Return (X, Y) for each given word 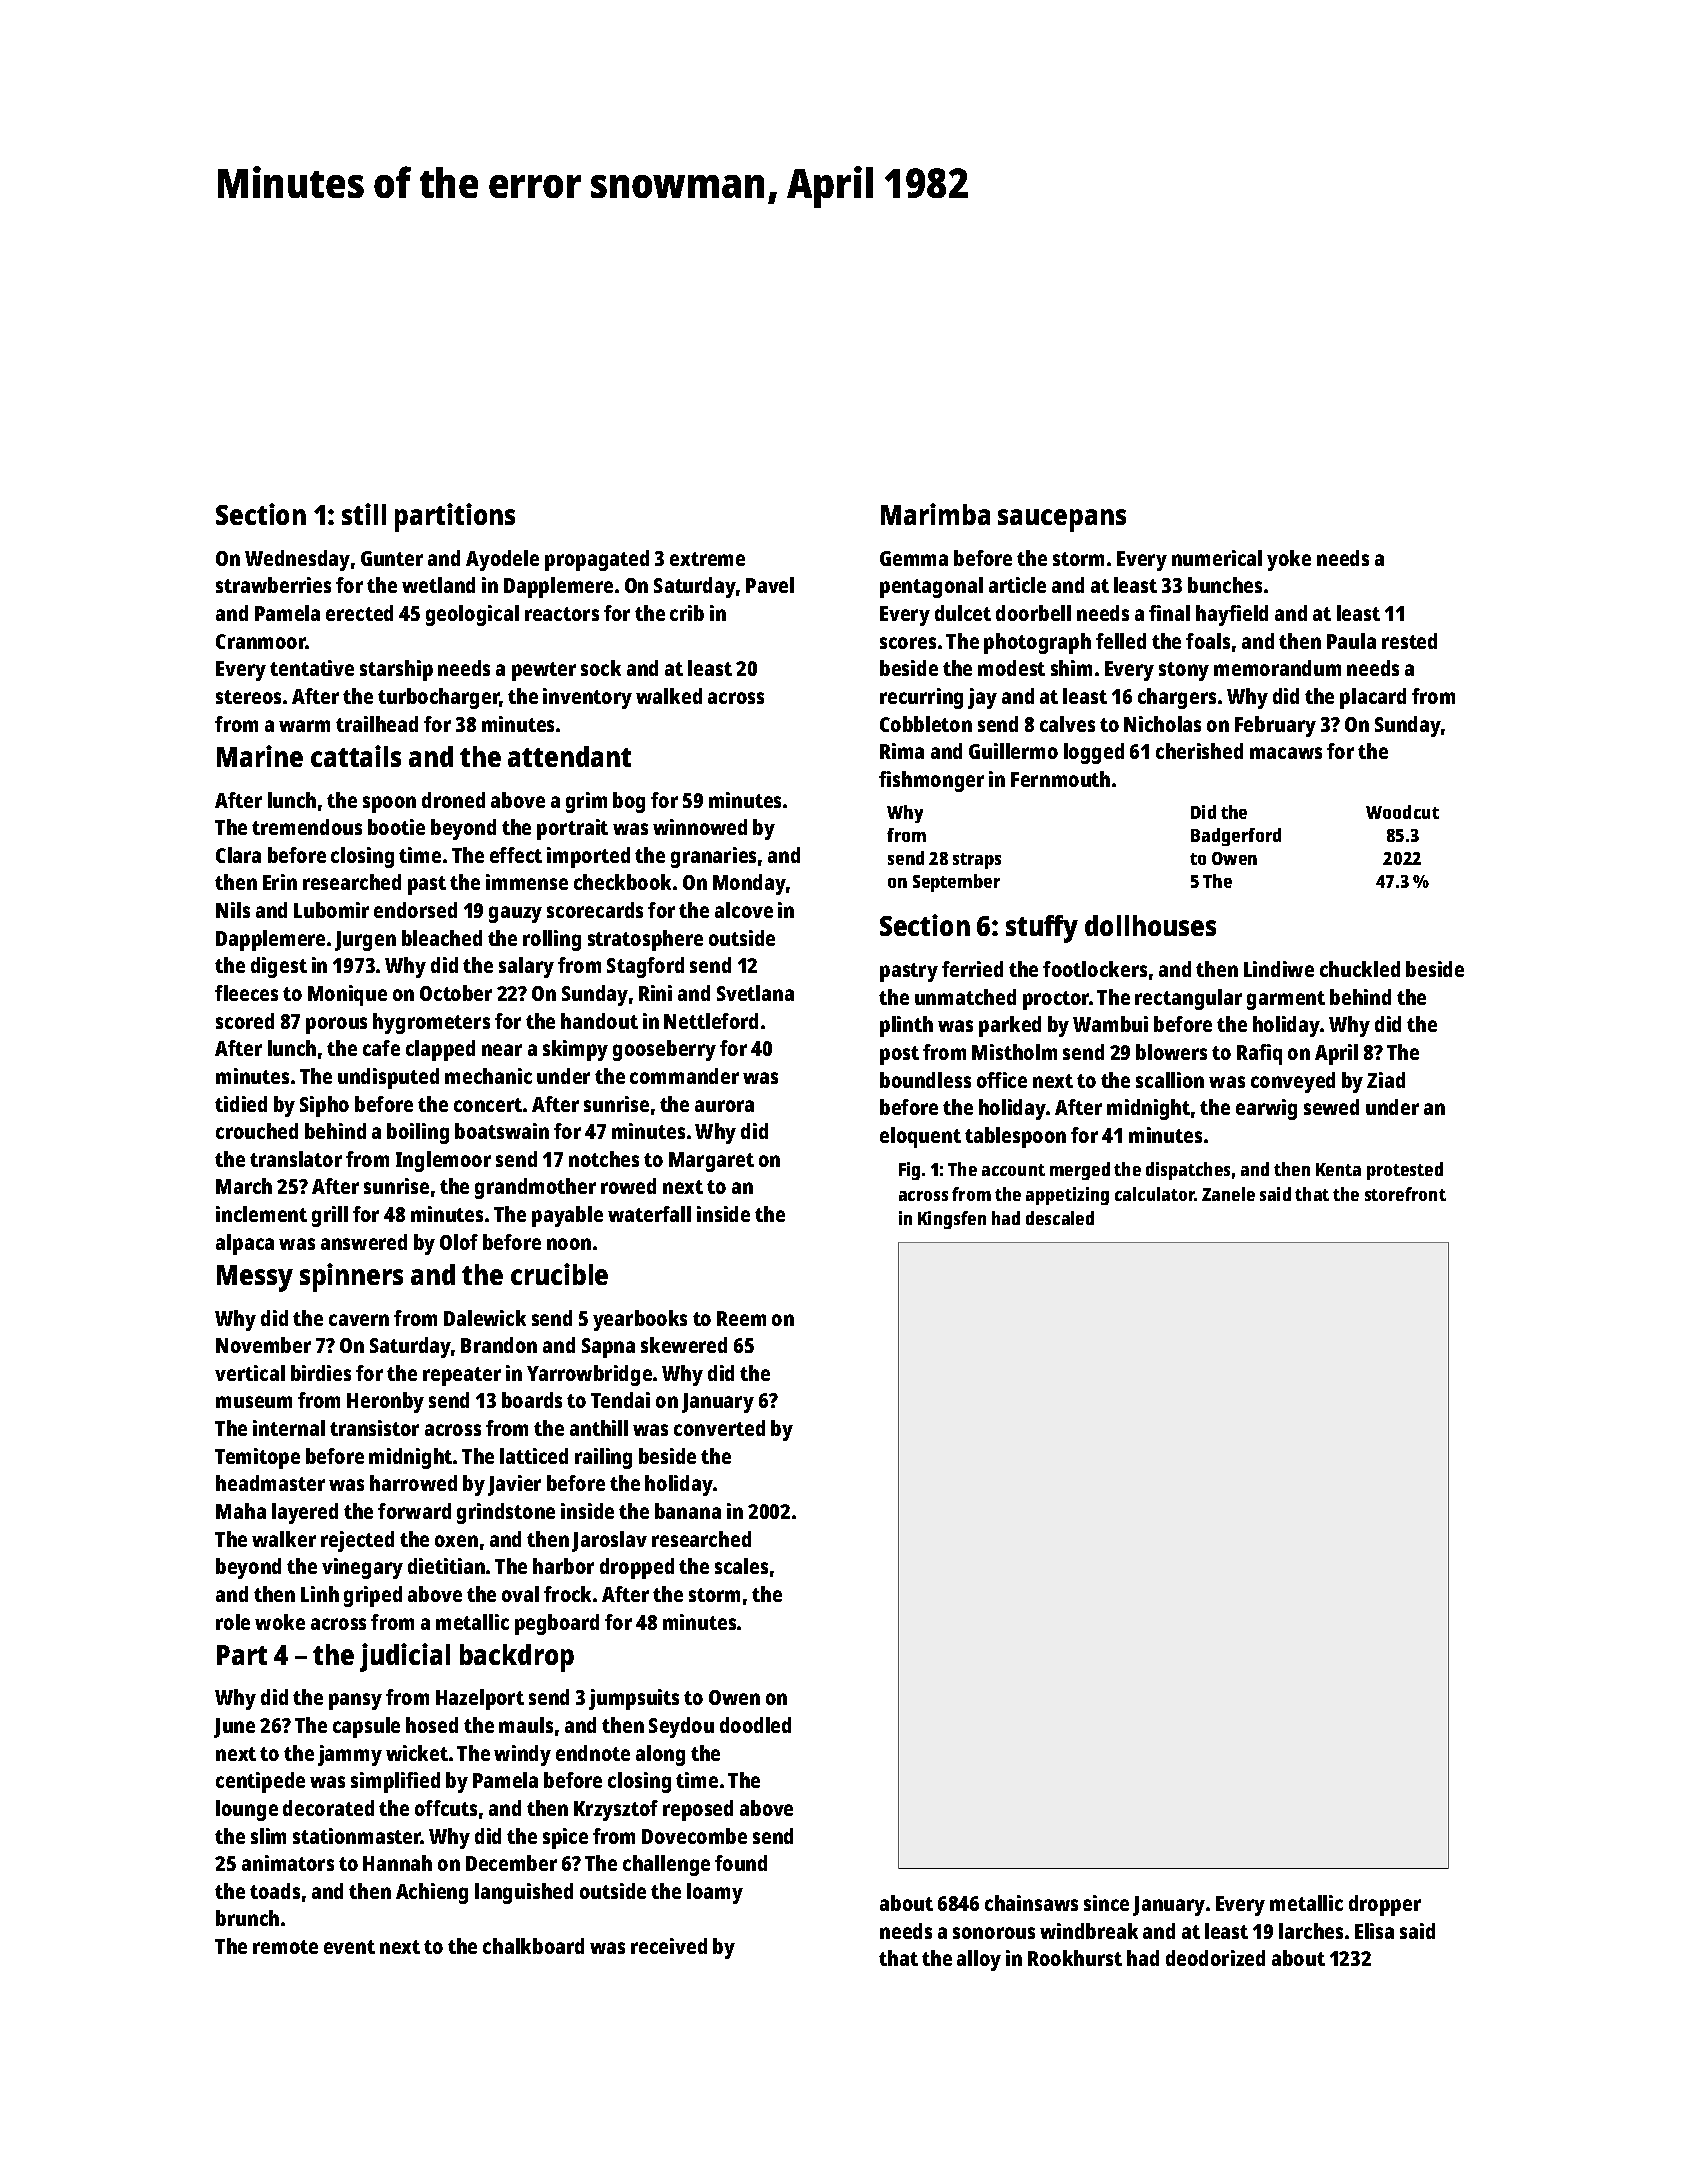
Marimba (935, 514)
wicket (417, 1753)
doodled (755, 1725)
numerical (1217, 558)
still (364, 514)
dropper (1385, 1905)
